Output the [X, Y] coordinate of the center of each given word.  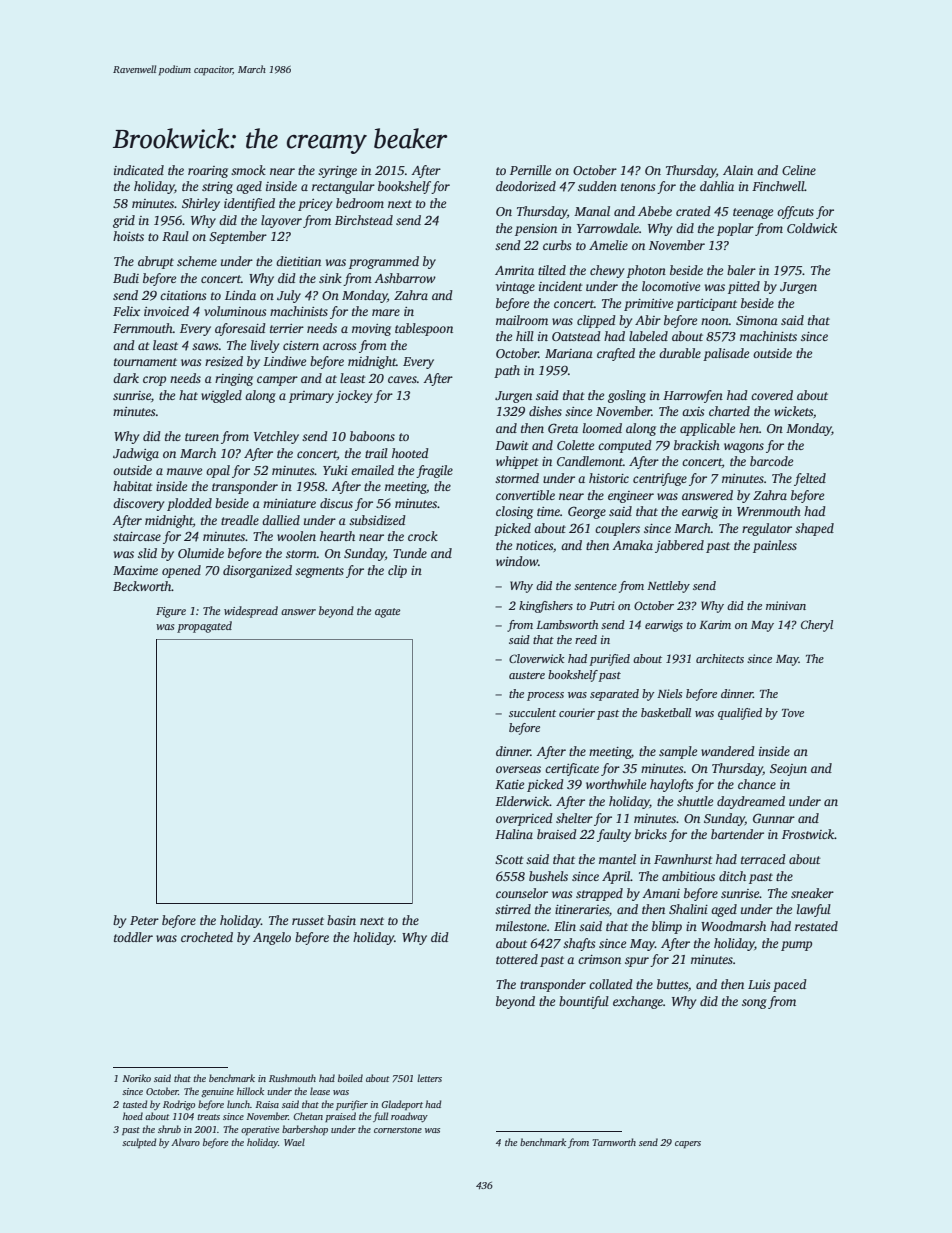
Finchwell [778, 186]
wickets [793, 411]
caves [402, 379]
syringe [337, 172]
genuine [217, 1093]
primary [311, 397]
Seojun [788, 770]
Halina [514, 834]
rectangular [343, 187]
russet [308, 921]
